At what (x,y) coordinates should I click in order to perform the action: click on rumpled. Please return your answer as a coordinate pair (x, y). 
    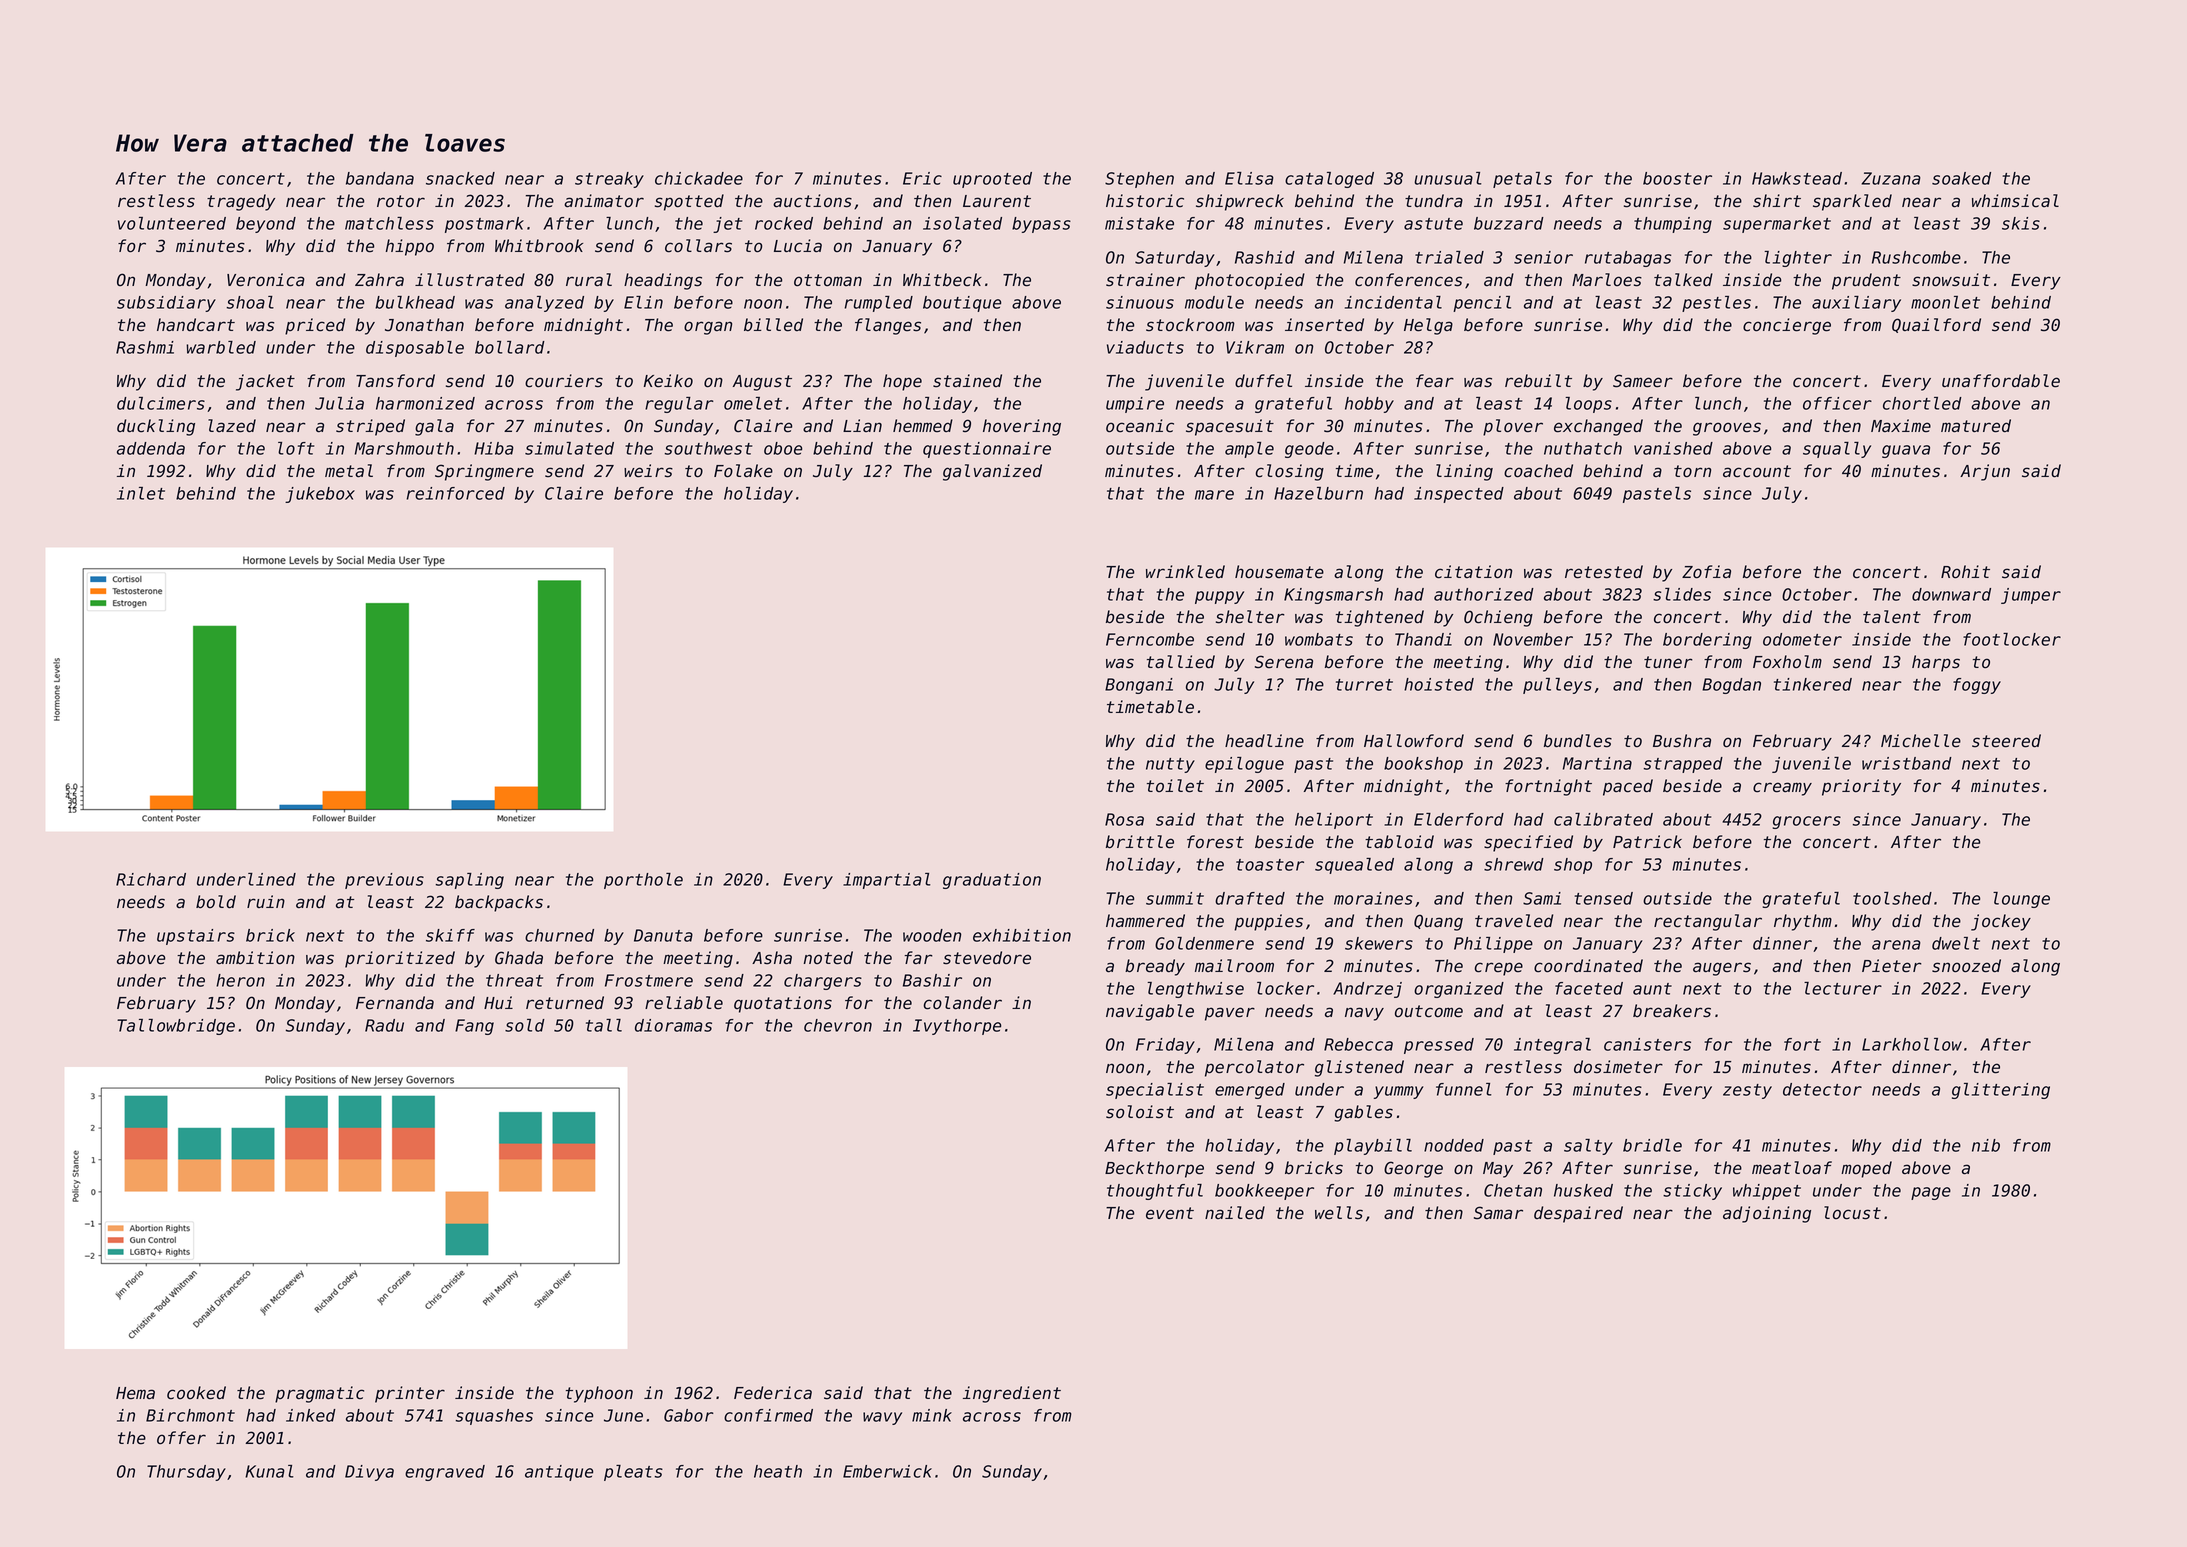
    Looking at the image, I should click on (879, 304).
